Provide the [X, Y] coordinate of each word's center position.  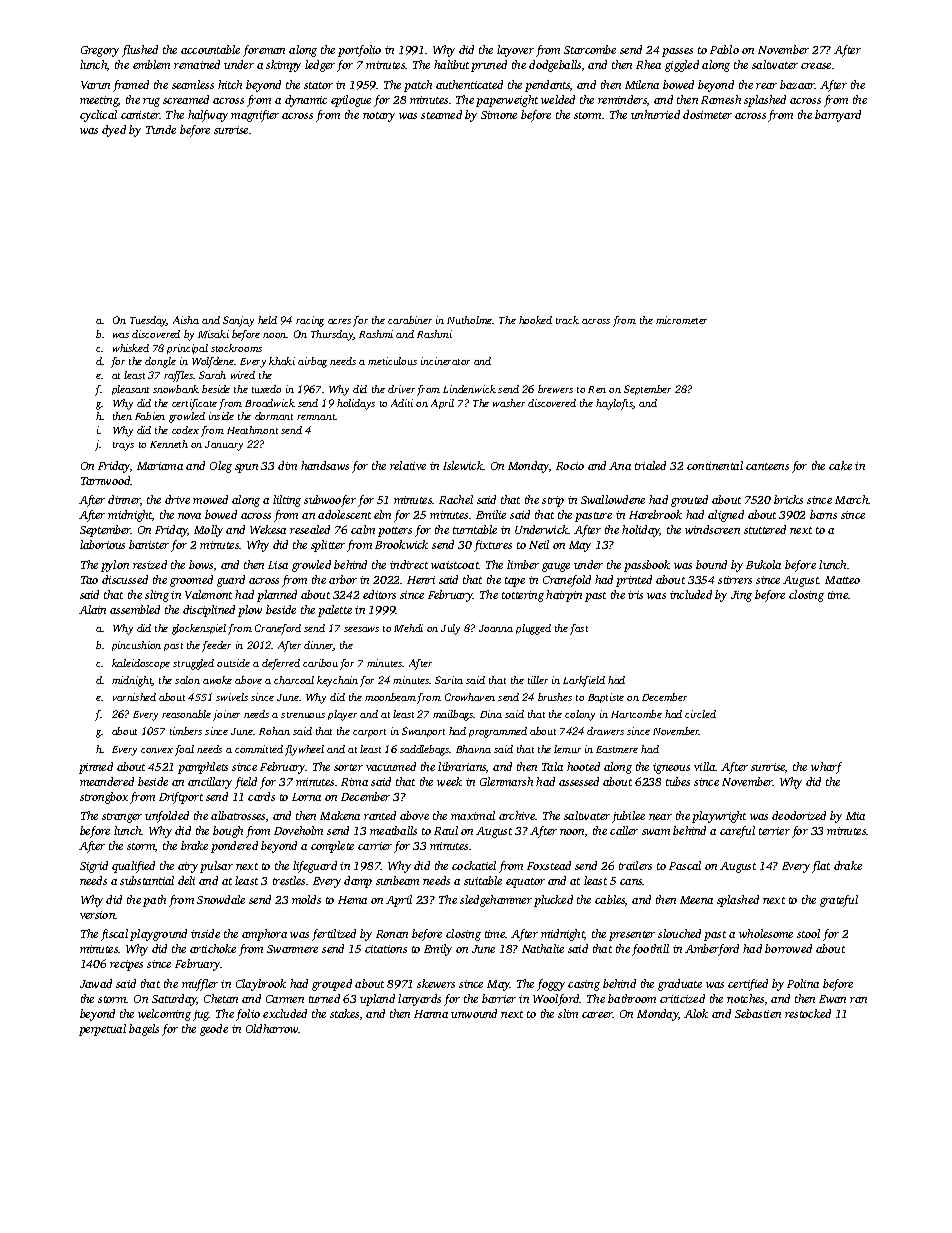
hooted [583, 766]
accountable [210, 49]
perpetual [102, 1030]
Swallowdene [613, 499]
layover [515, 51]
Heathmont [252, 430]
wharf [826, 768]
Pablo [724, 49]
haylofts [614, 404]
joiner [226, 715]
